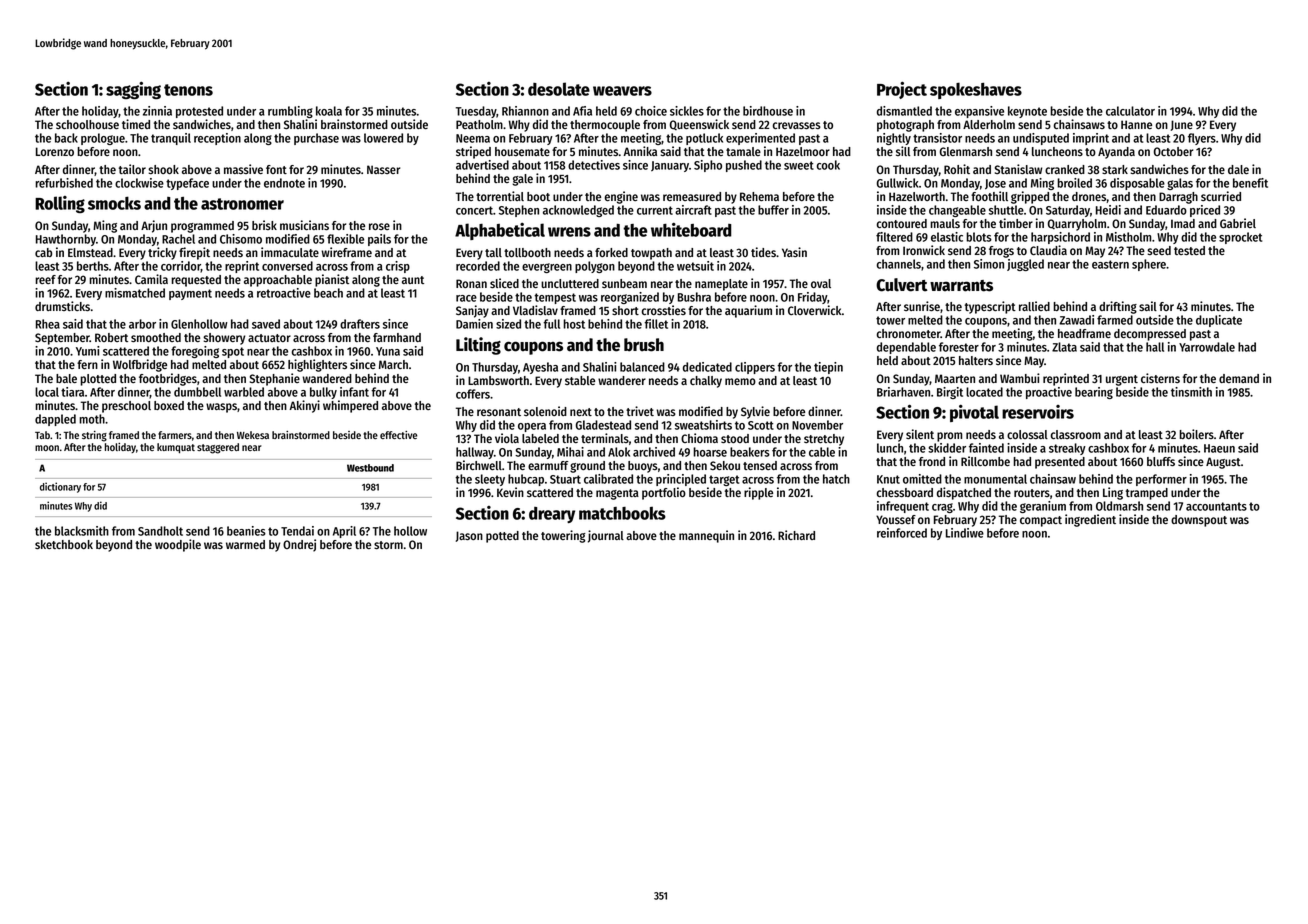 This document has height=924, width=1308. What do you see at coordinates (246, 531) in the document?
I see `beanies` at bounding box center [246, 531].
